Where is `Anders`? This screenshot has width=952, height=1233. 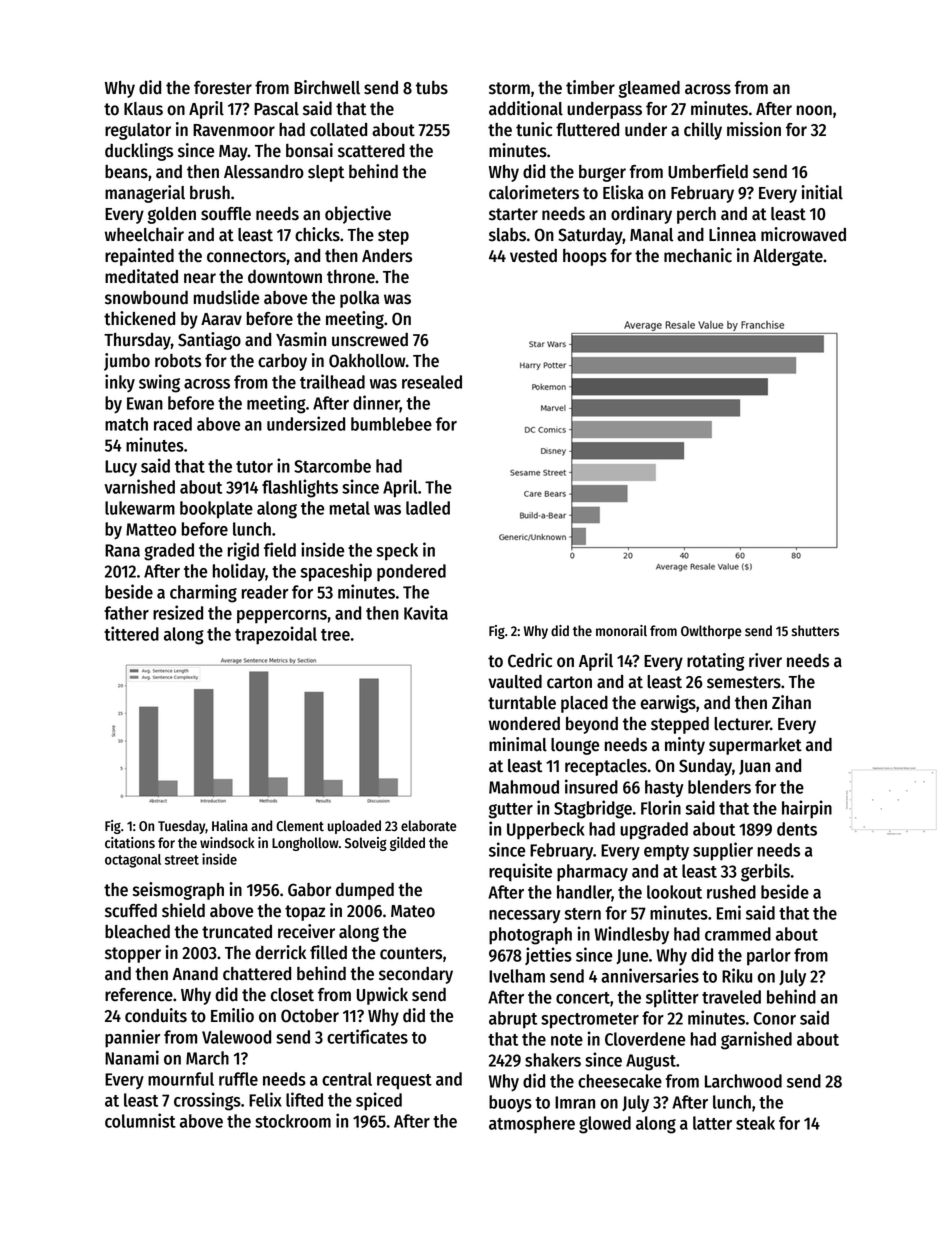 Anders is located at coordinates (387, 255).
